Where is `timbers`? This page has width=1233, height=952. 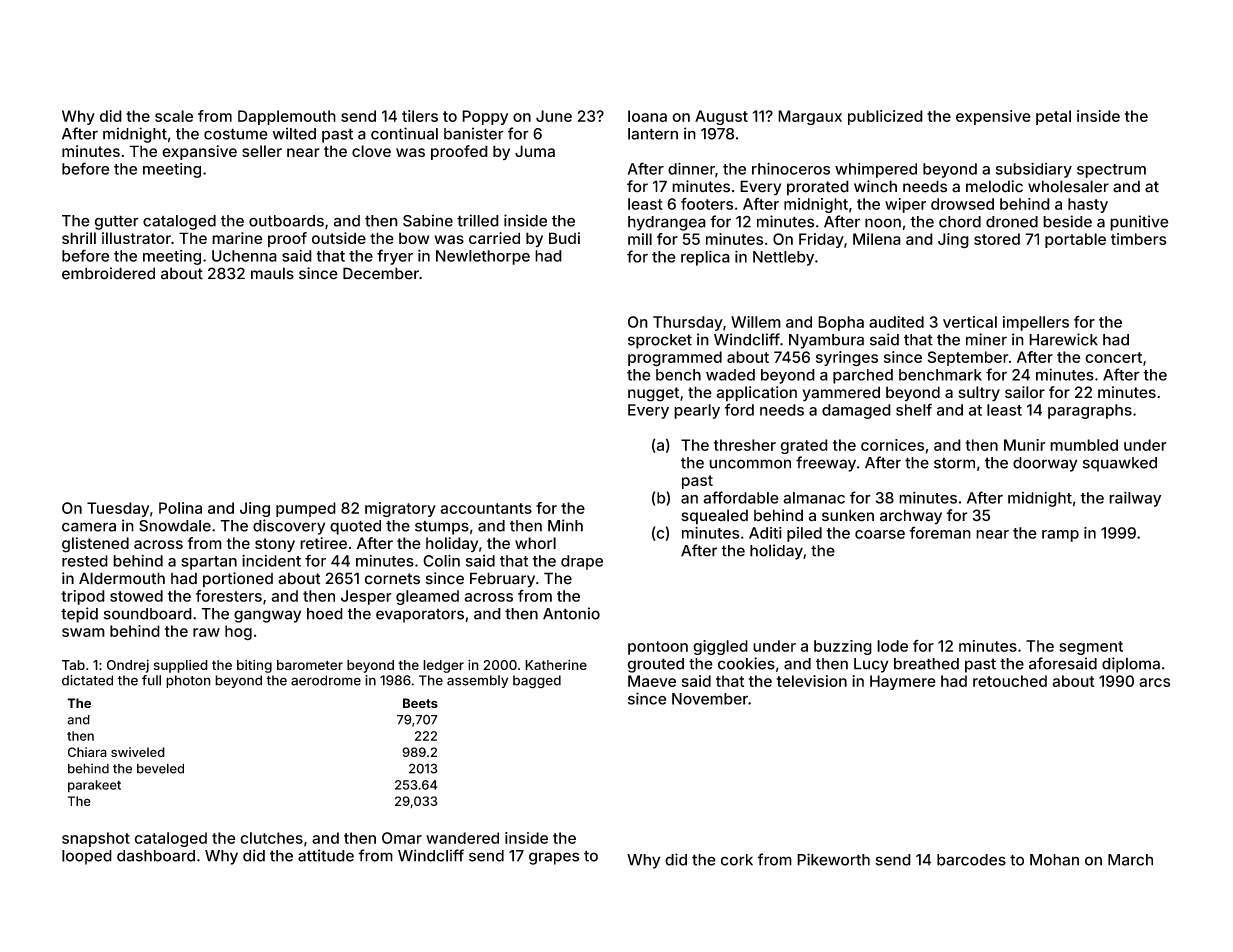 timbers is located at coordinates (1139, 239).
